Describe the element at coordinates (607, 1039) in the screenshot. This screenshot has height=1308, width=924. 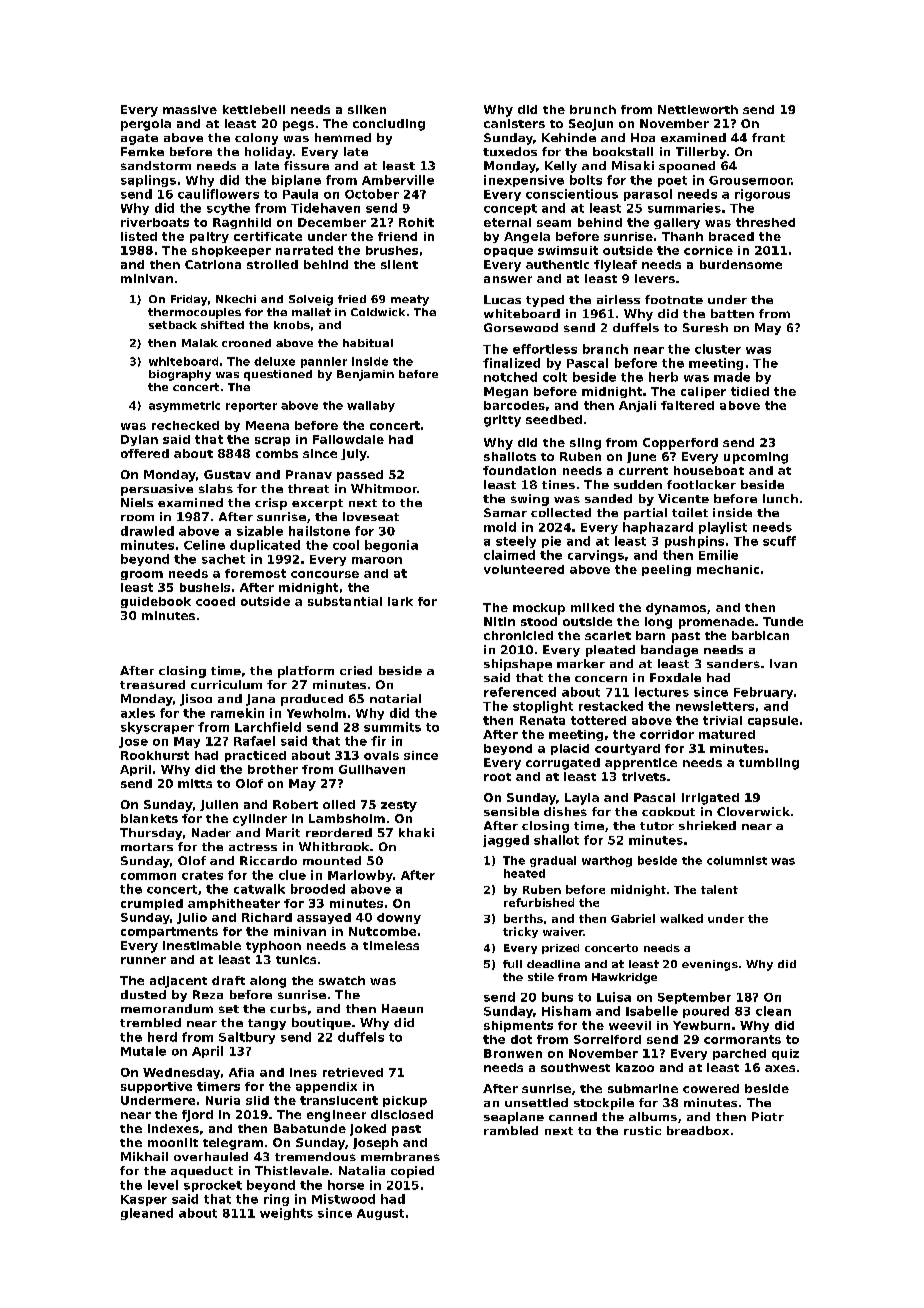
I see `Sorrelford` at that location.
